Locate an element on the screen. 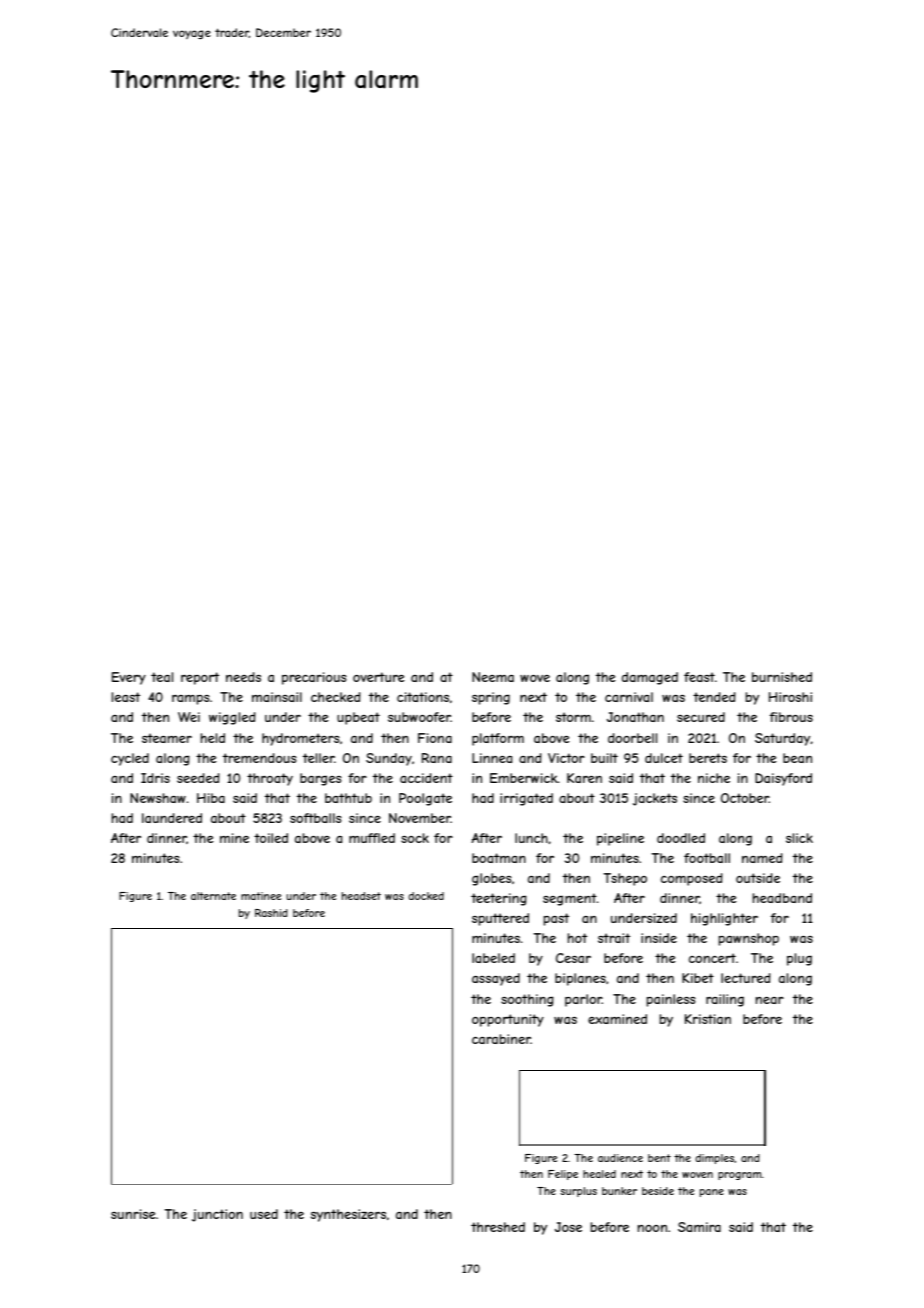  burnished is located at coordinates (782, 677).
